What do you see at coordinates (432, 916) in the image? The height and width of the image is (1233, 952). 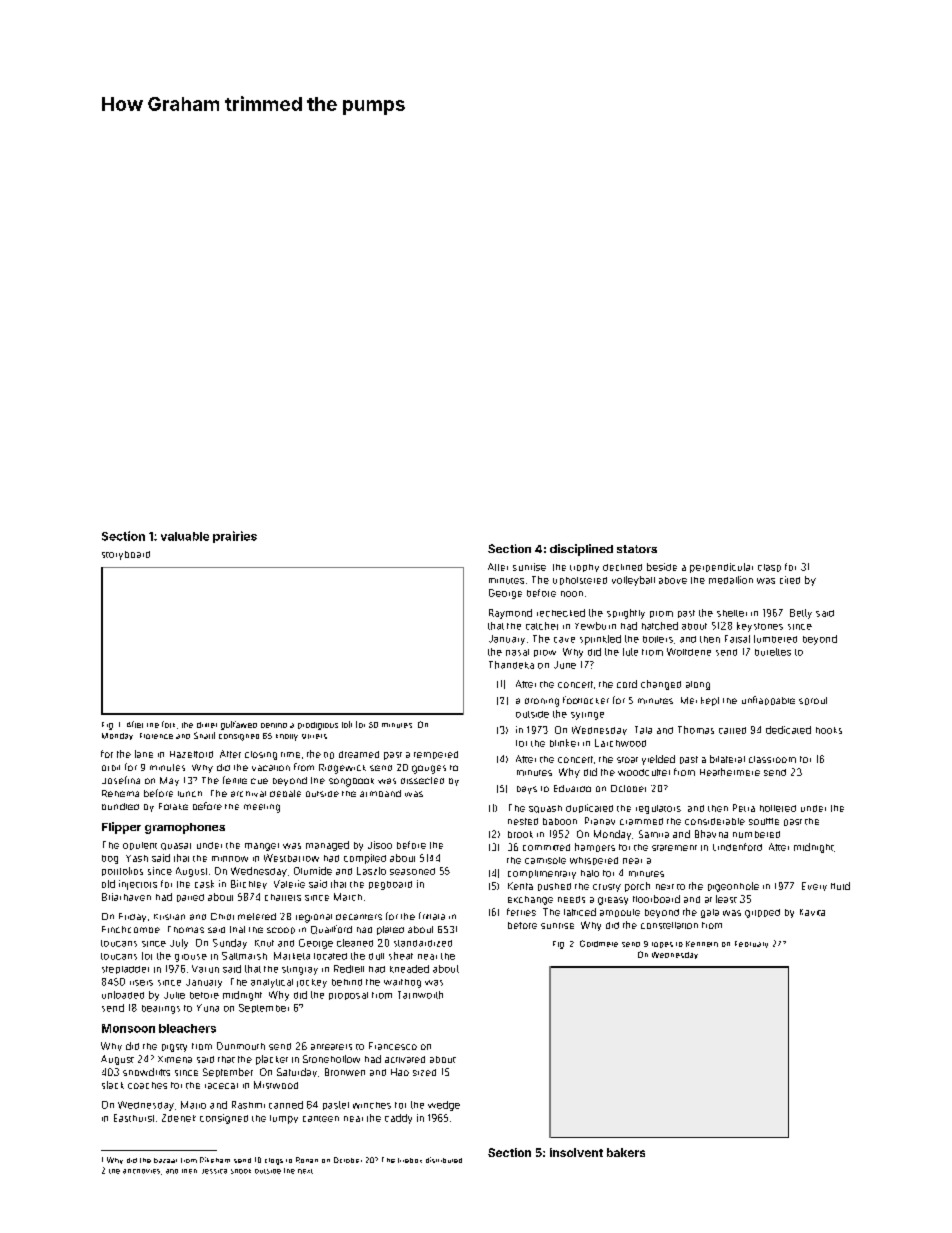 I see `frittata` at bounding box center [432, 916].
